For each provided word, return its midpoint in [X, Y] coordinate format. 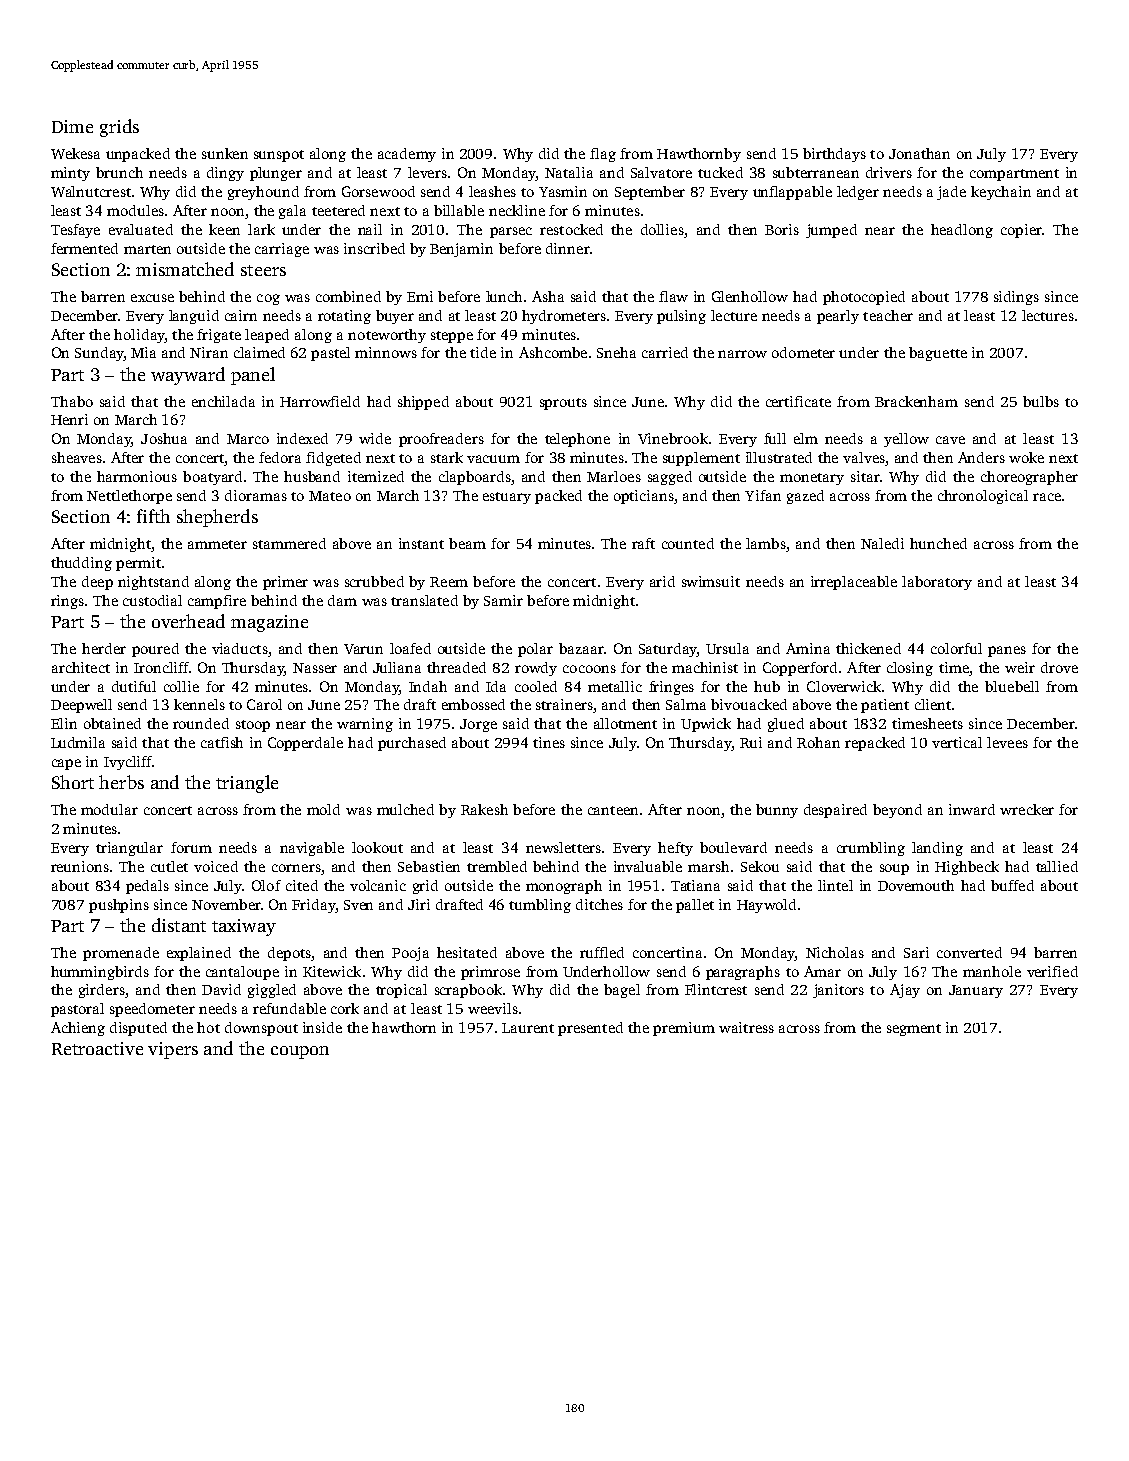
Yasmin [563, 191]
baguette [938, 354]
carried [665, 352]
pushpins [119, 906]
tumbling [540, 906]
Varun [363, 649]
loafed [410, 648]
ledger [858, 193]
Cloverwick [844, 686]
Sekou [760, 866]
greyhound [263, 193]
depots [289, 954]
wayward [188, 376]
